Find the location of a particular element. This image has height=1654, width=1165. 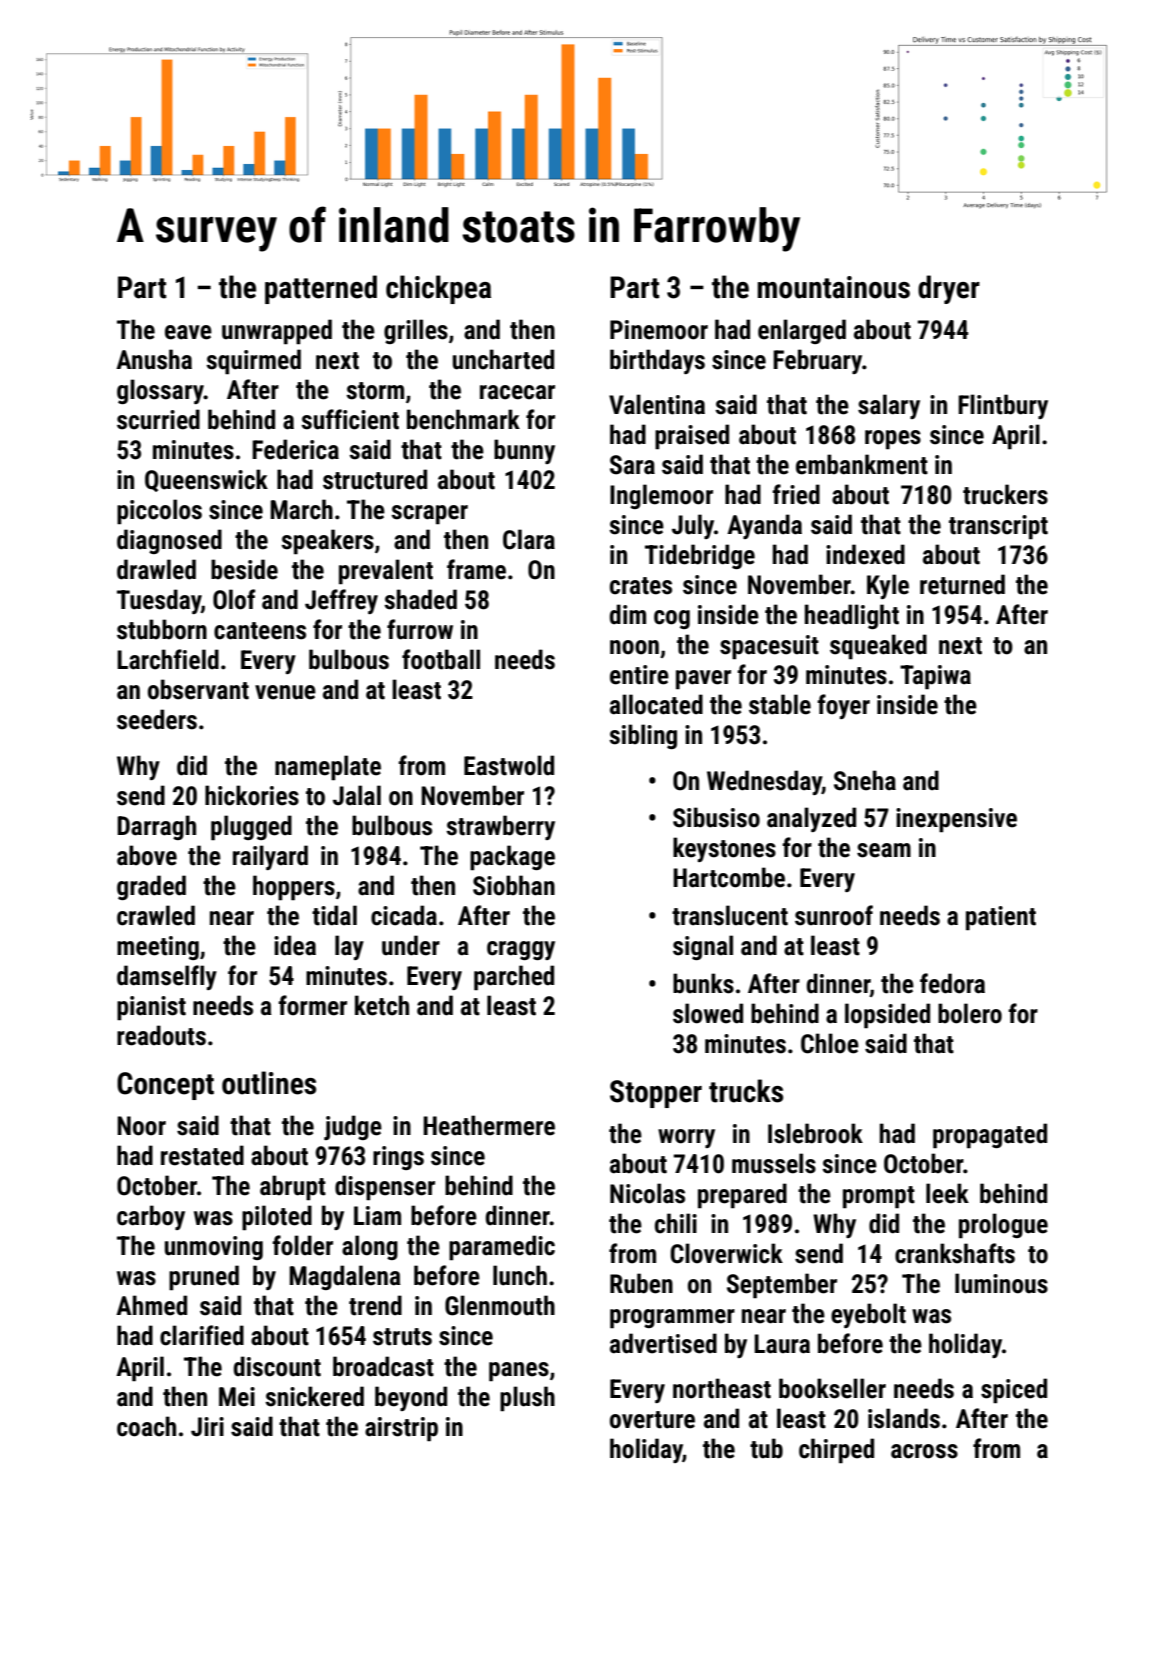

chirped is located at coordinates (836, 1451).
